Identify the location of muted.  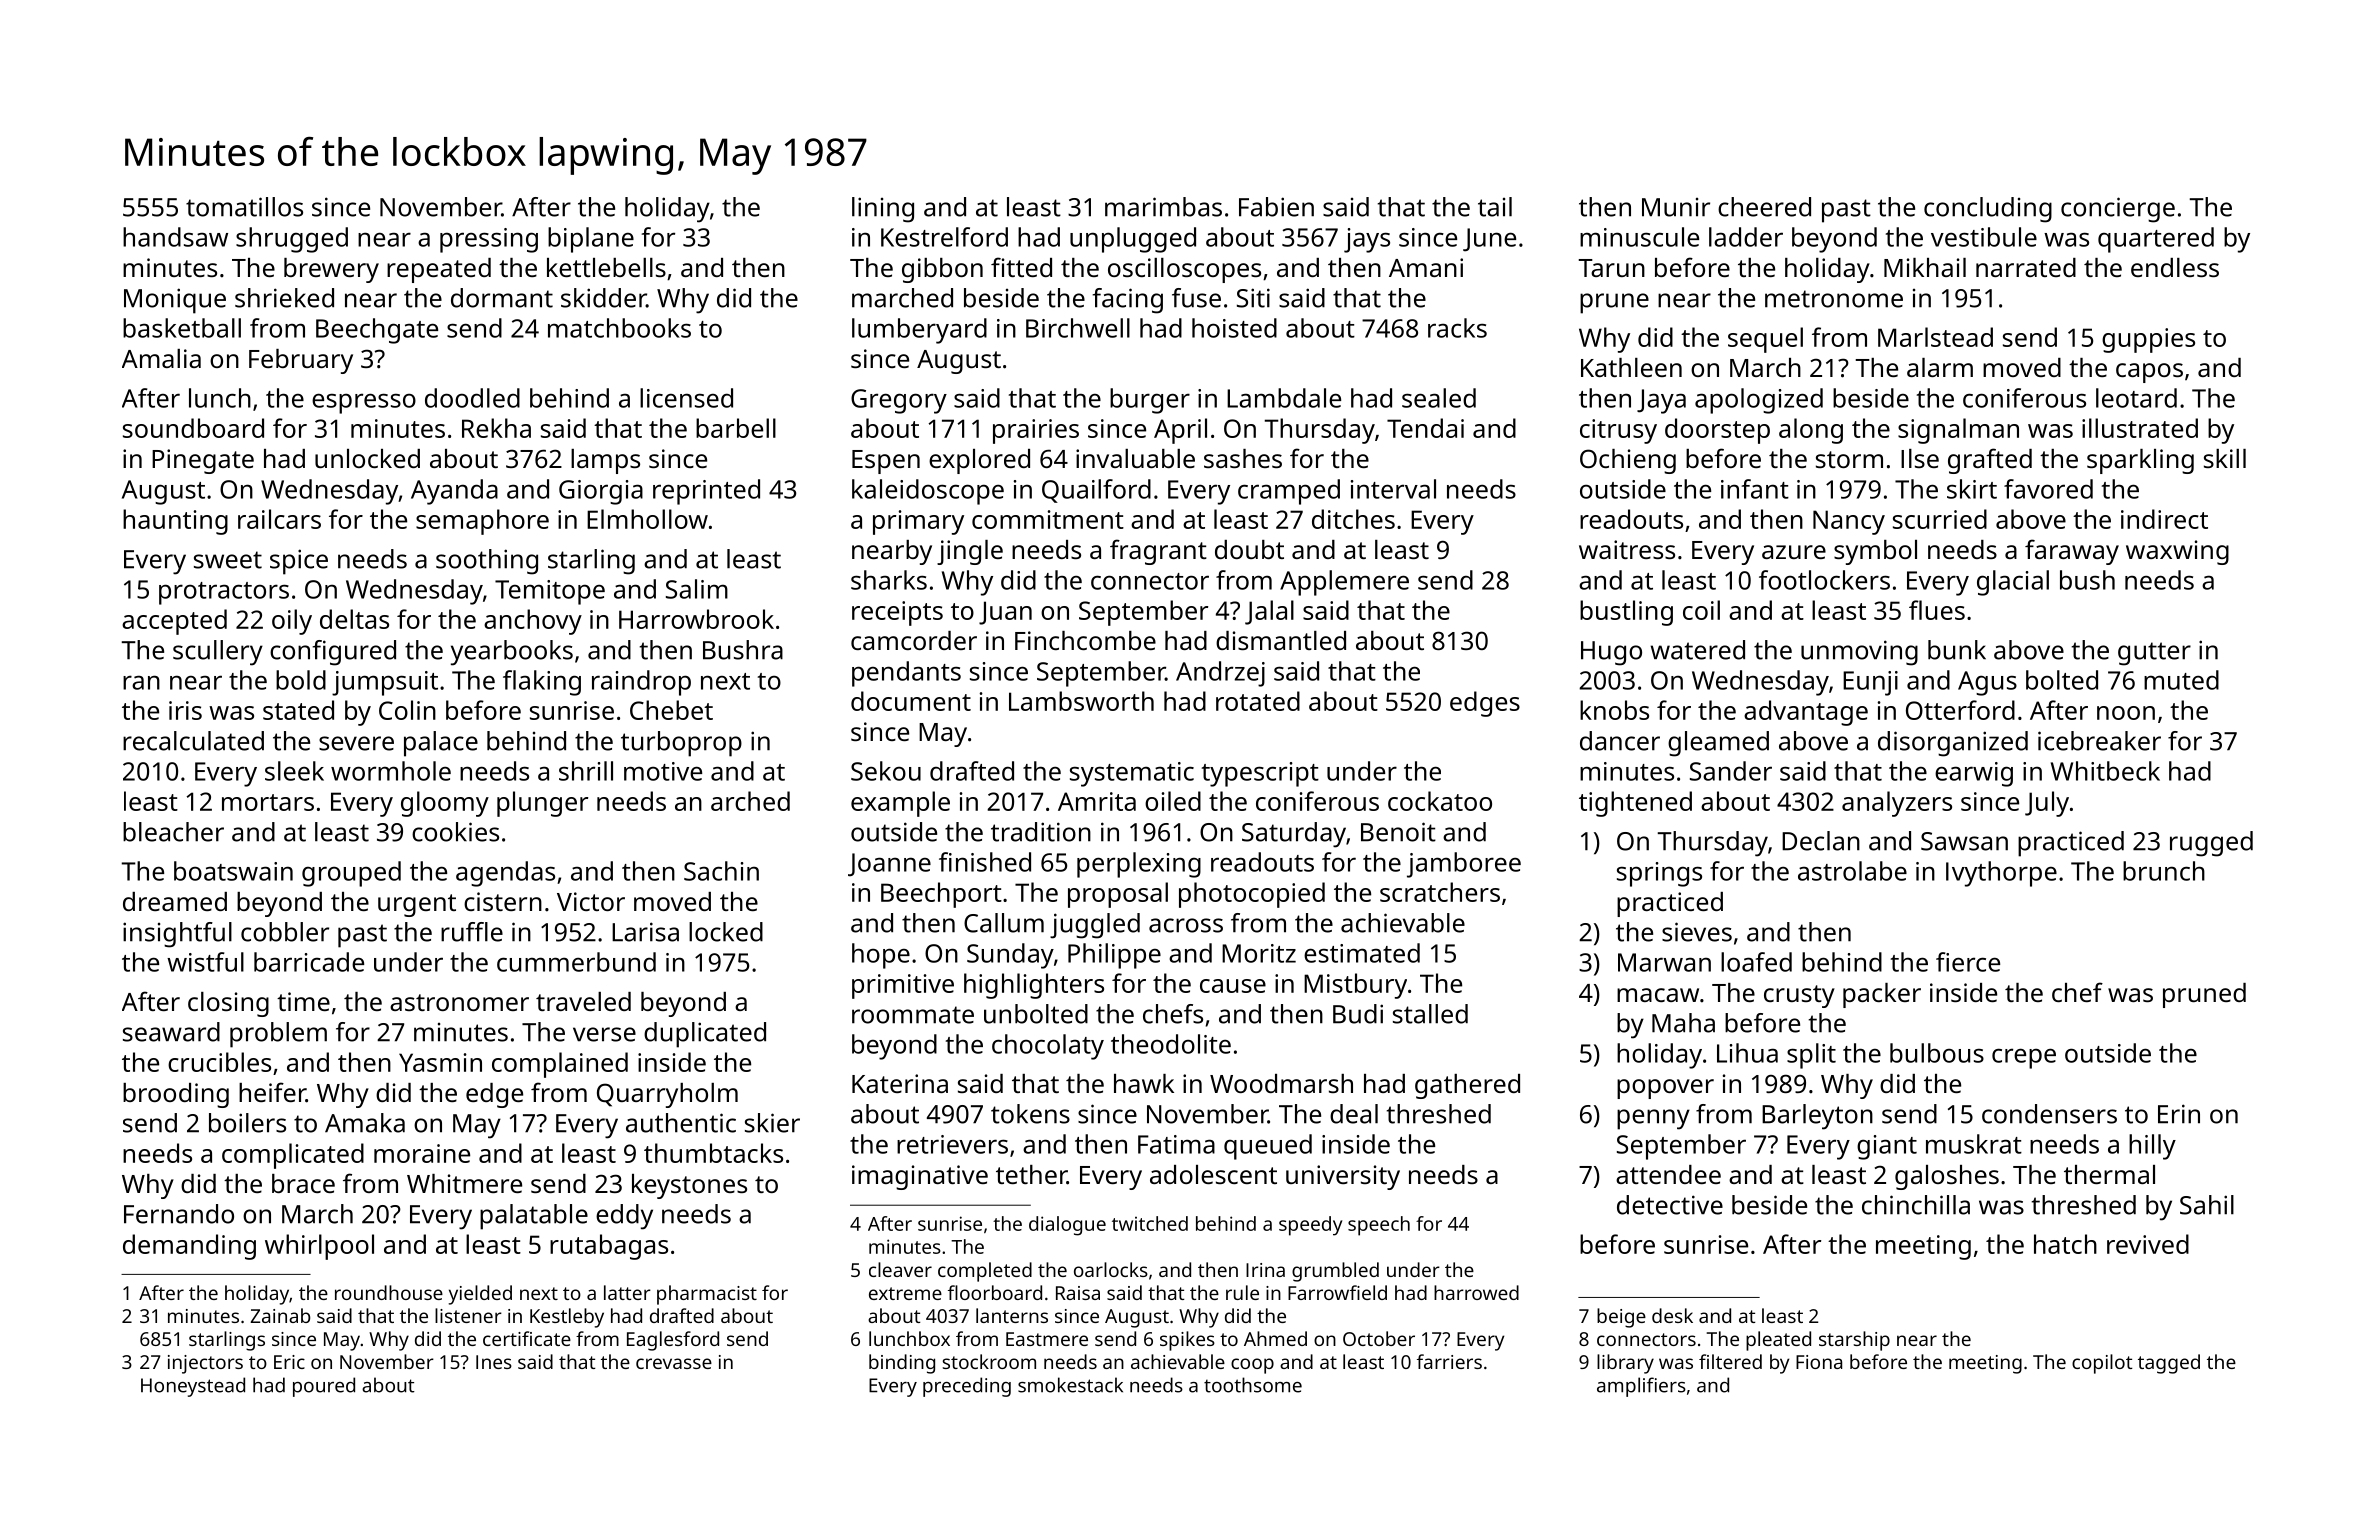
(2181, 680).
